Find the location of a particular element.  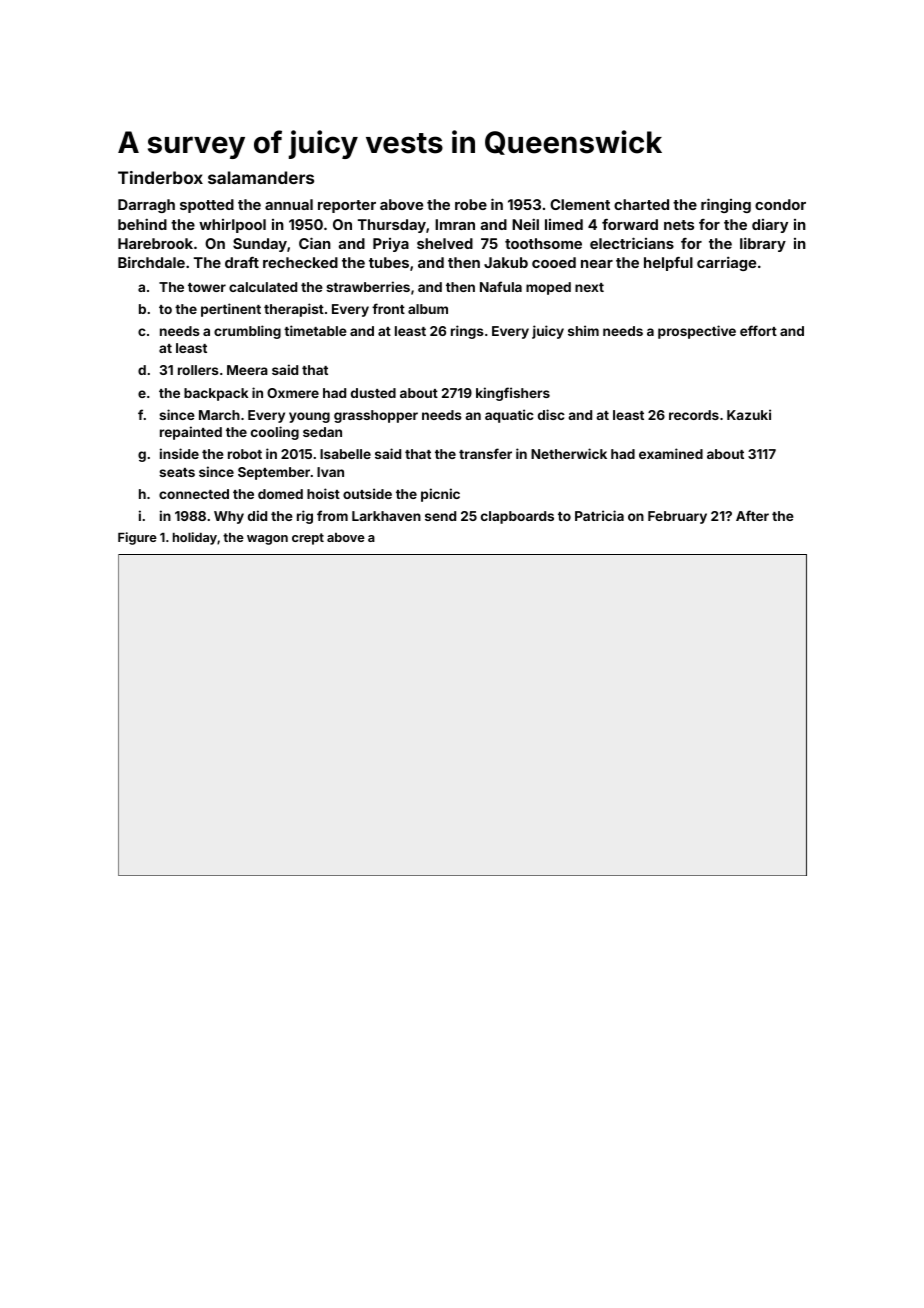

tower is located at coordinates (207, 287).
